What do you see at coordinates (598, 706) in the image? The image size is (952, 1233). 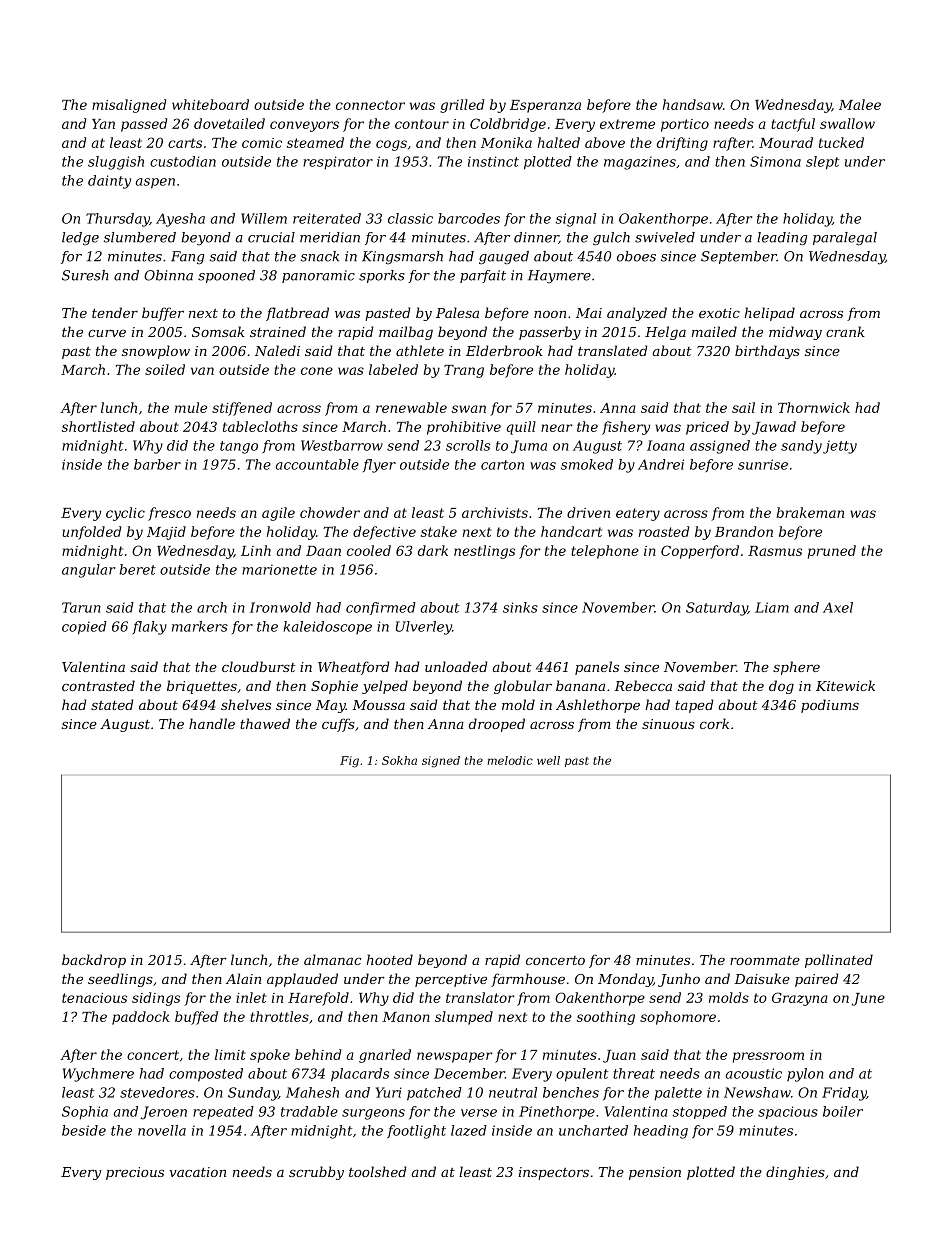 I see `Ashlethorpe` at bounding box center [598, 706].
